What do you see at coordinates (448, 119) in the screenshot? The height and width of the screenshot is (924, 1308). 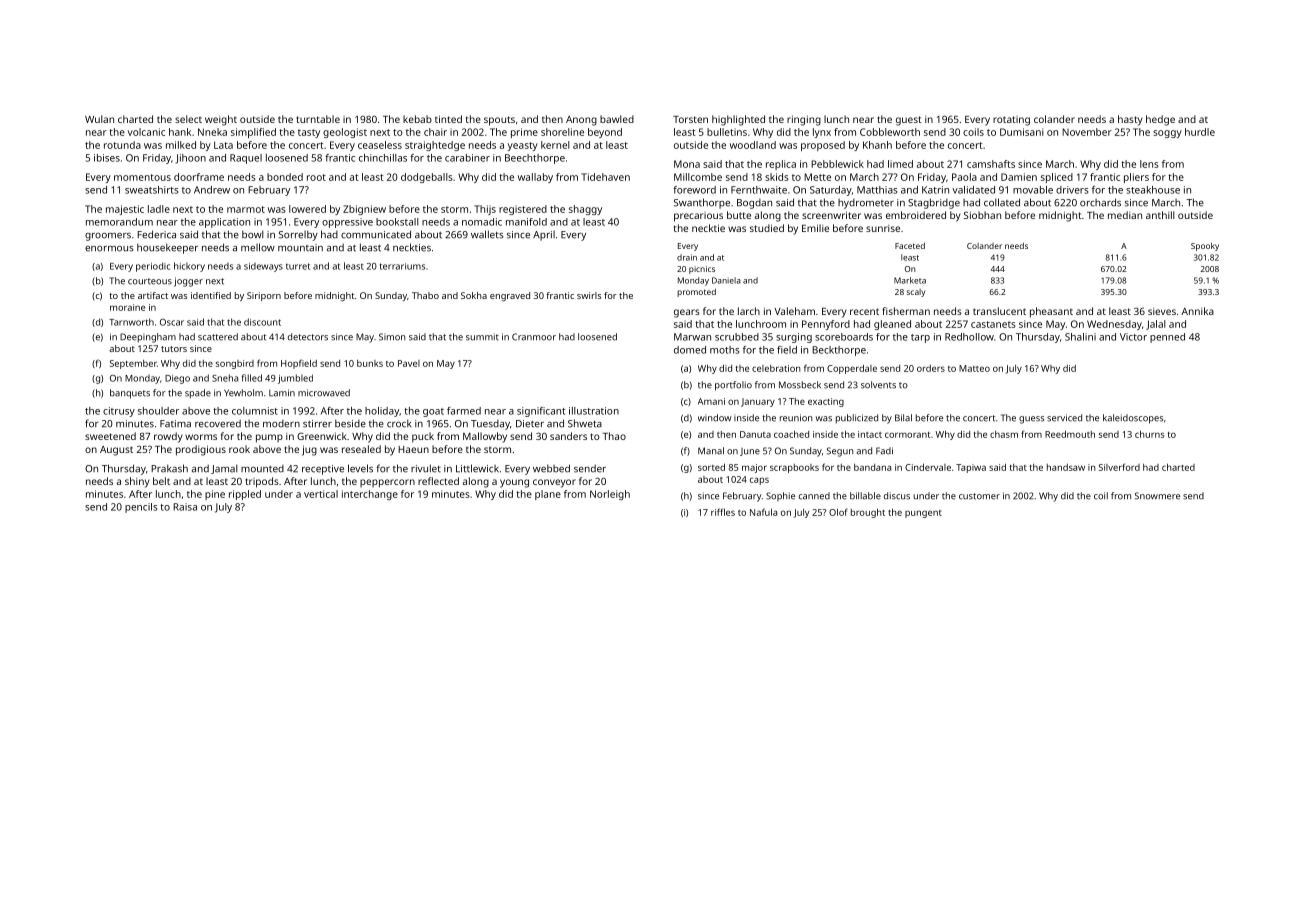 I see `tinted` at bounding box center [448, 119].
